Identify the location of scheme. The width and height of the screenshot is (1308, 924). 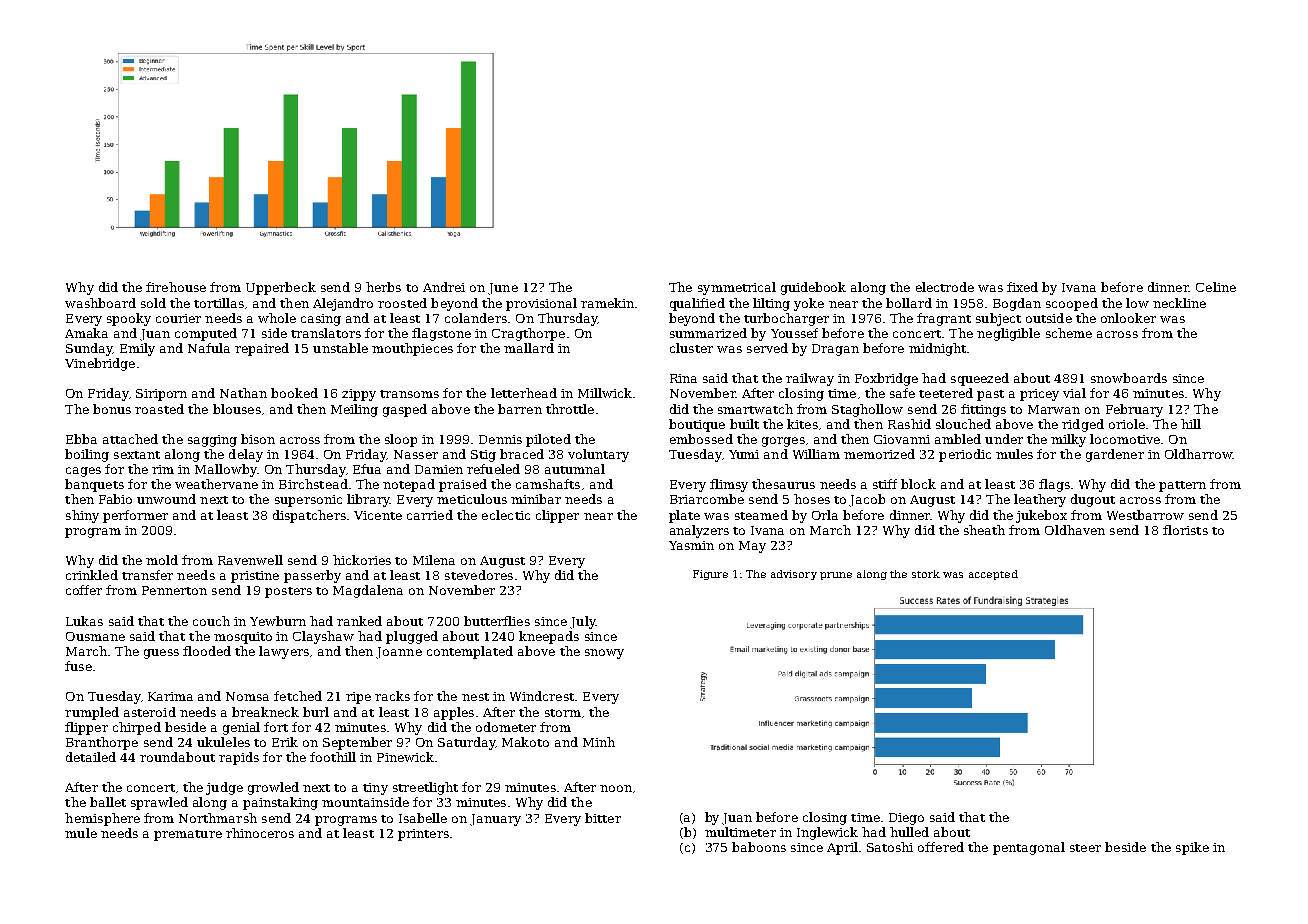
(1069, 333).
